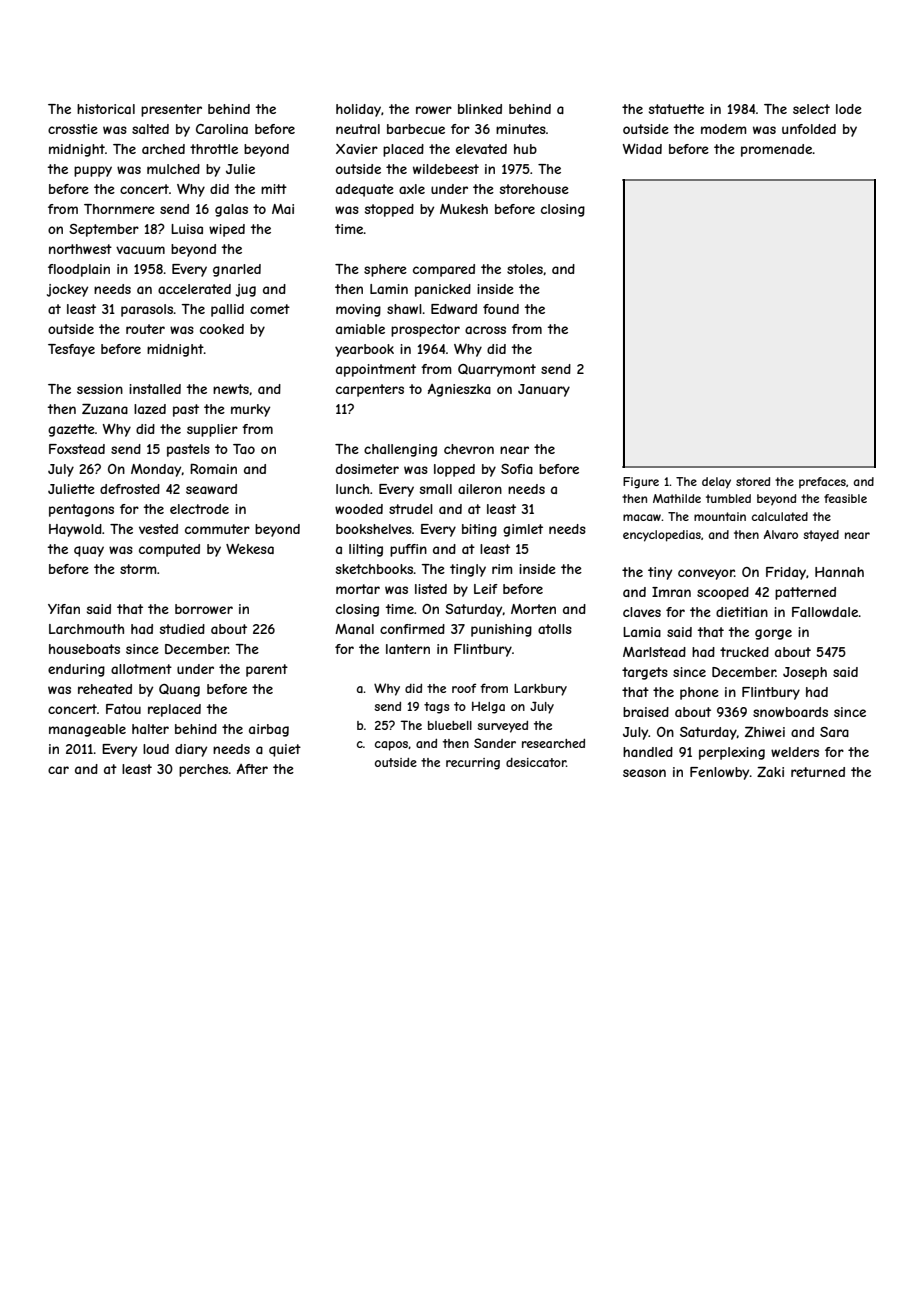  I want to click on adequate, so click(365, 190).
